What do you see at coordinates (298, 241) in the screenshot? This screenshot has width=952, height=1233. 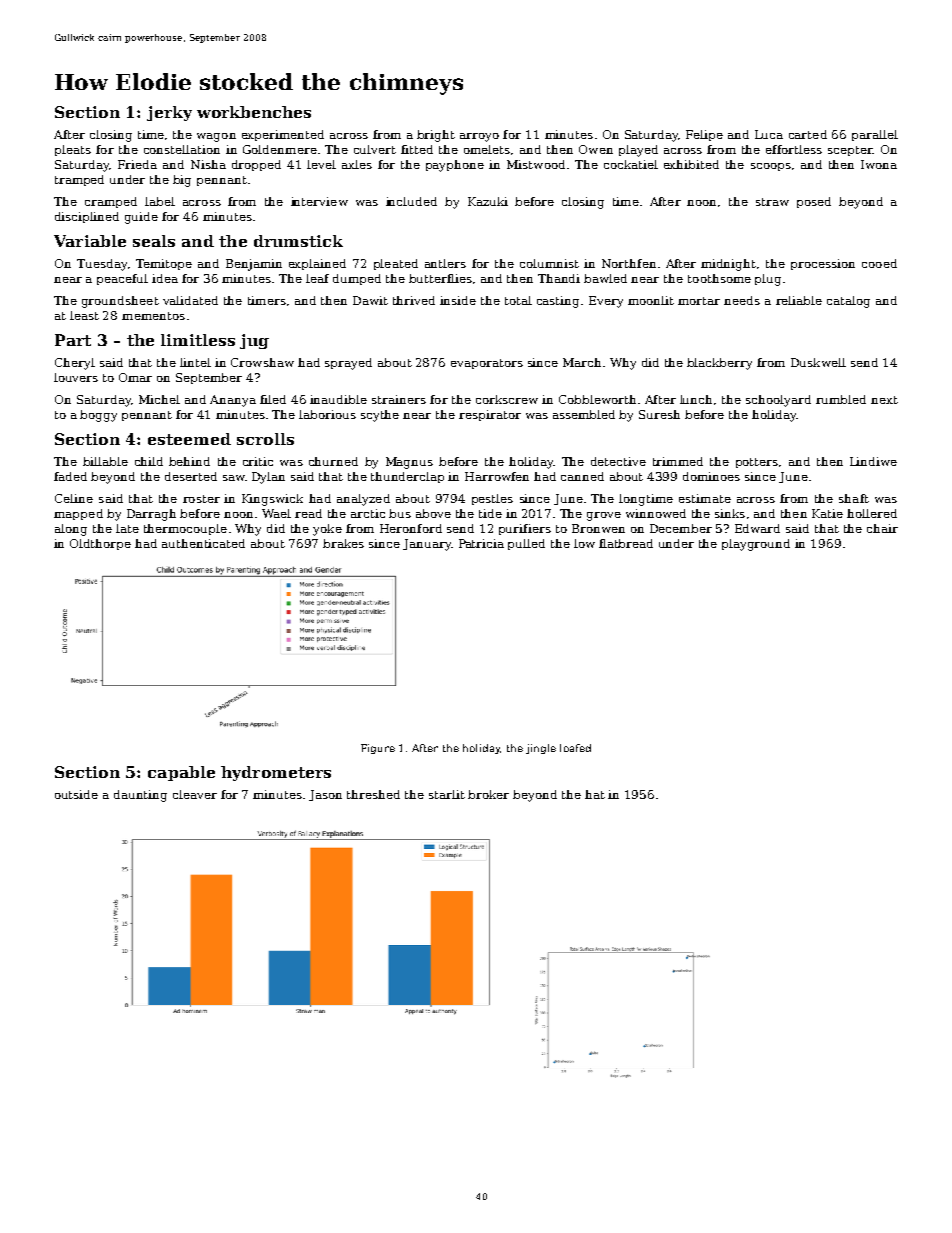 I see `drumstick` at bounding box center [298, 241].
